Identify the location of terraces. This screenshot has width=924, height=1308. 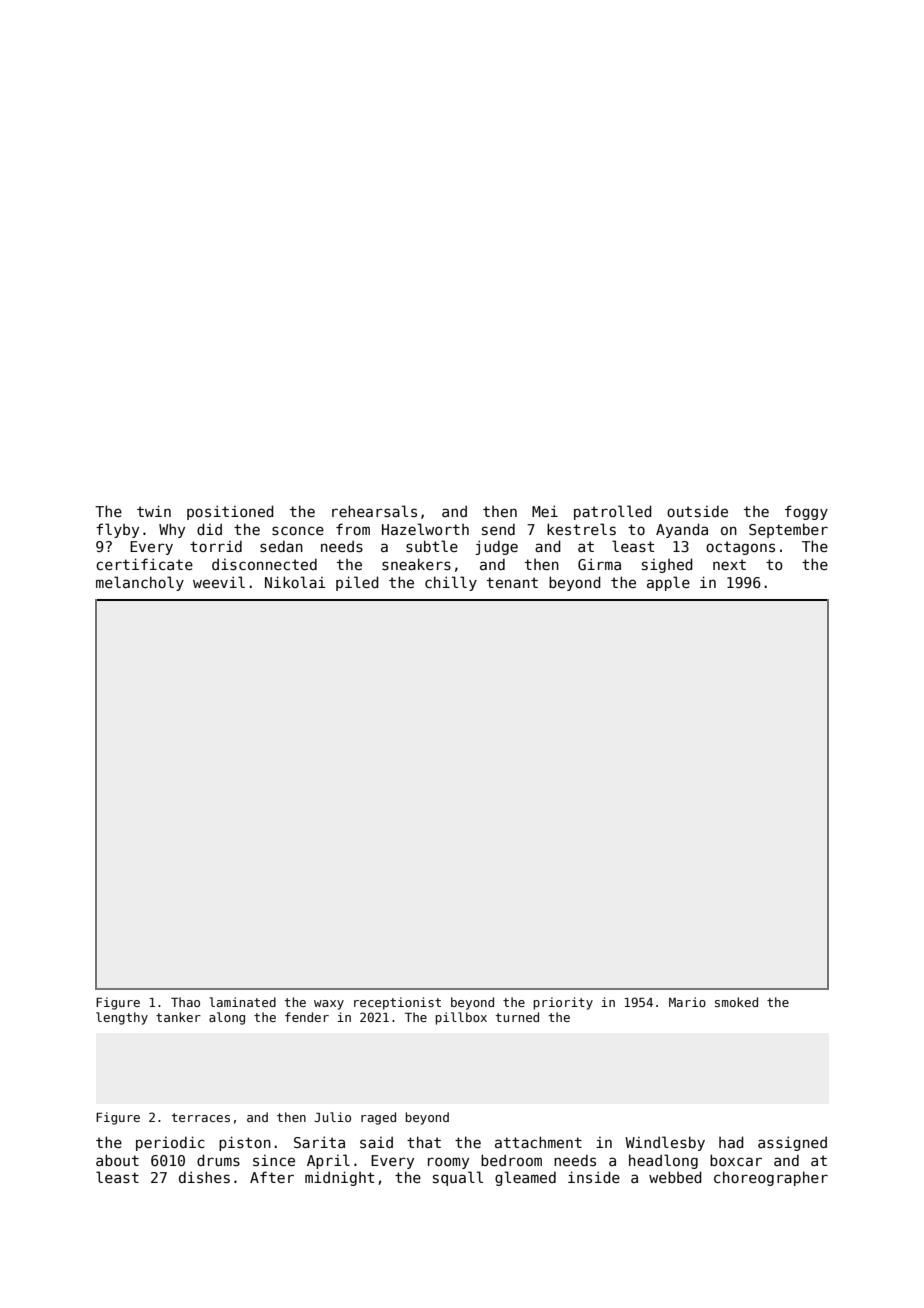
(200, 1117).
